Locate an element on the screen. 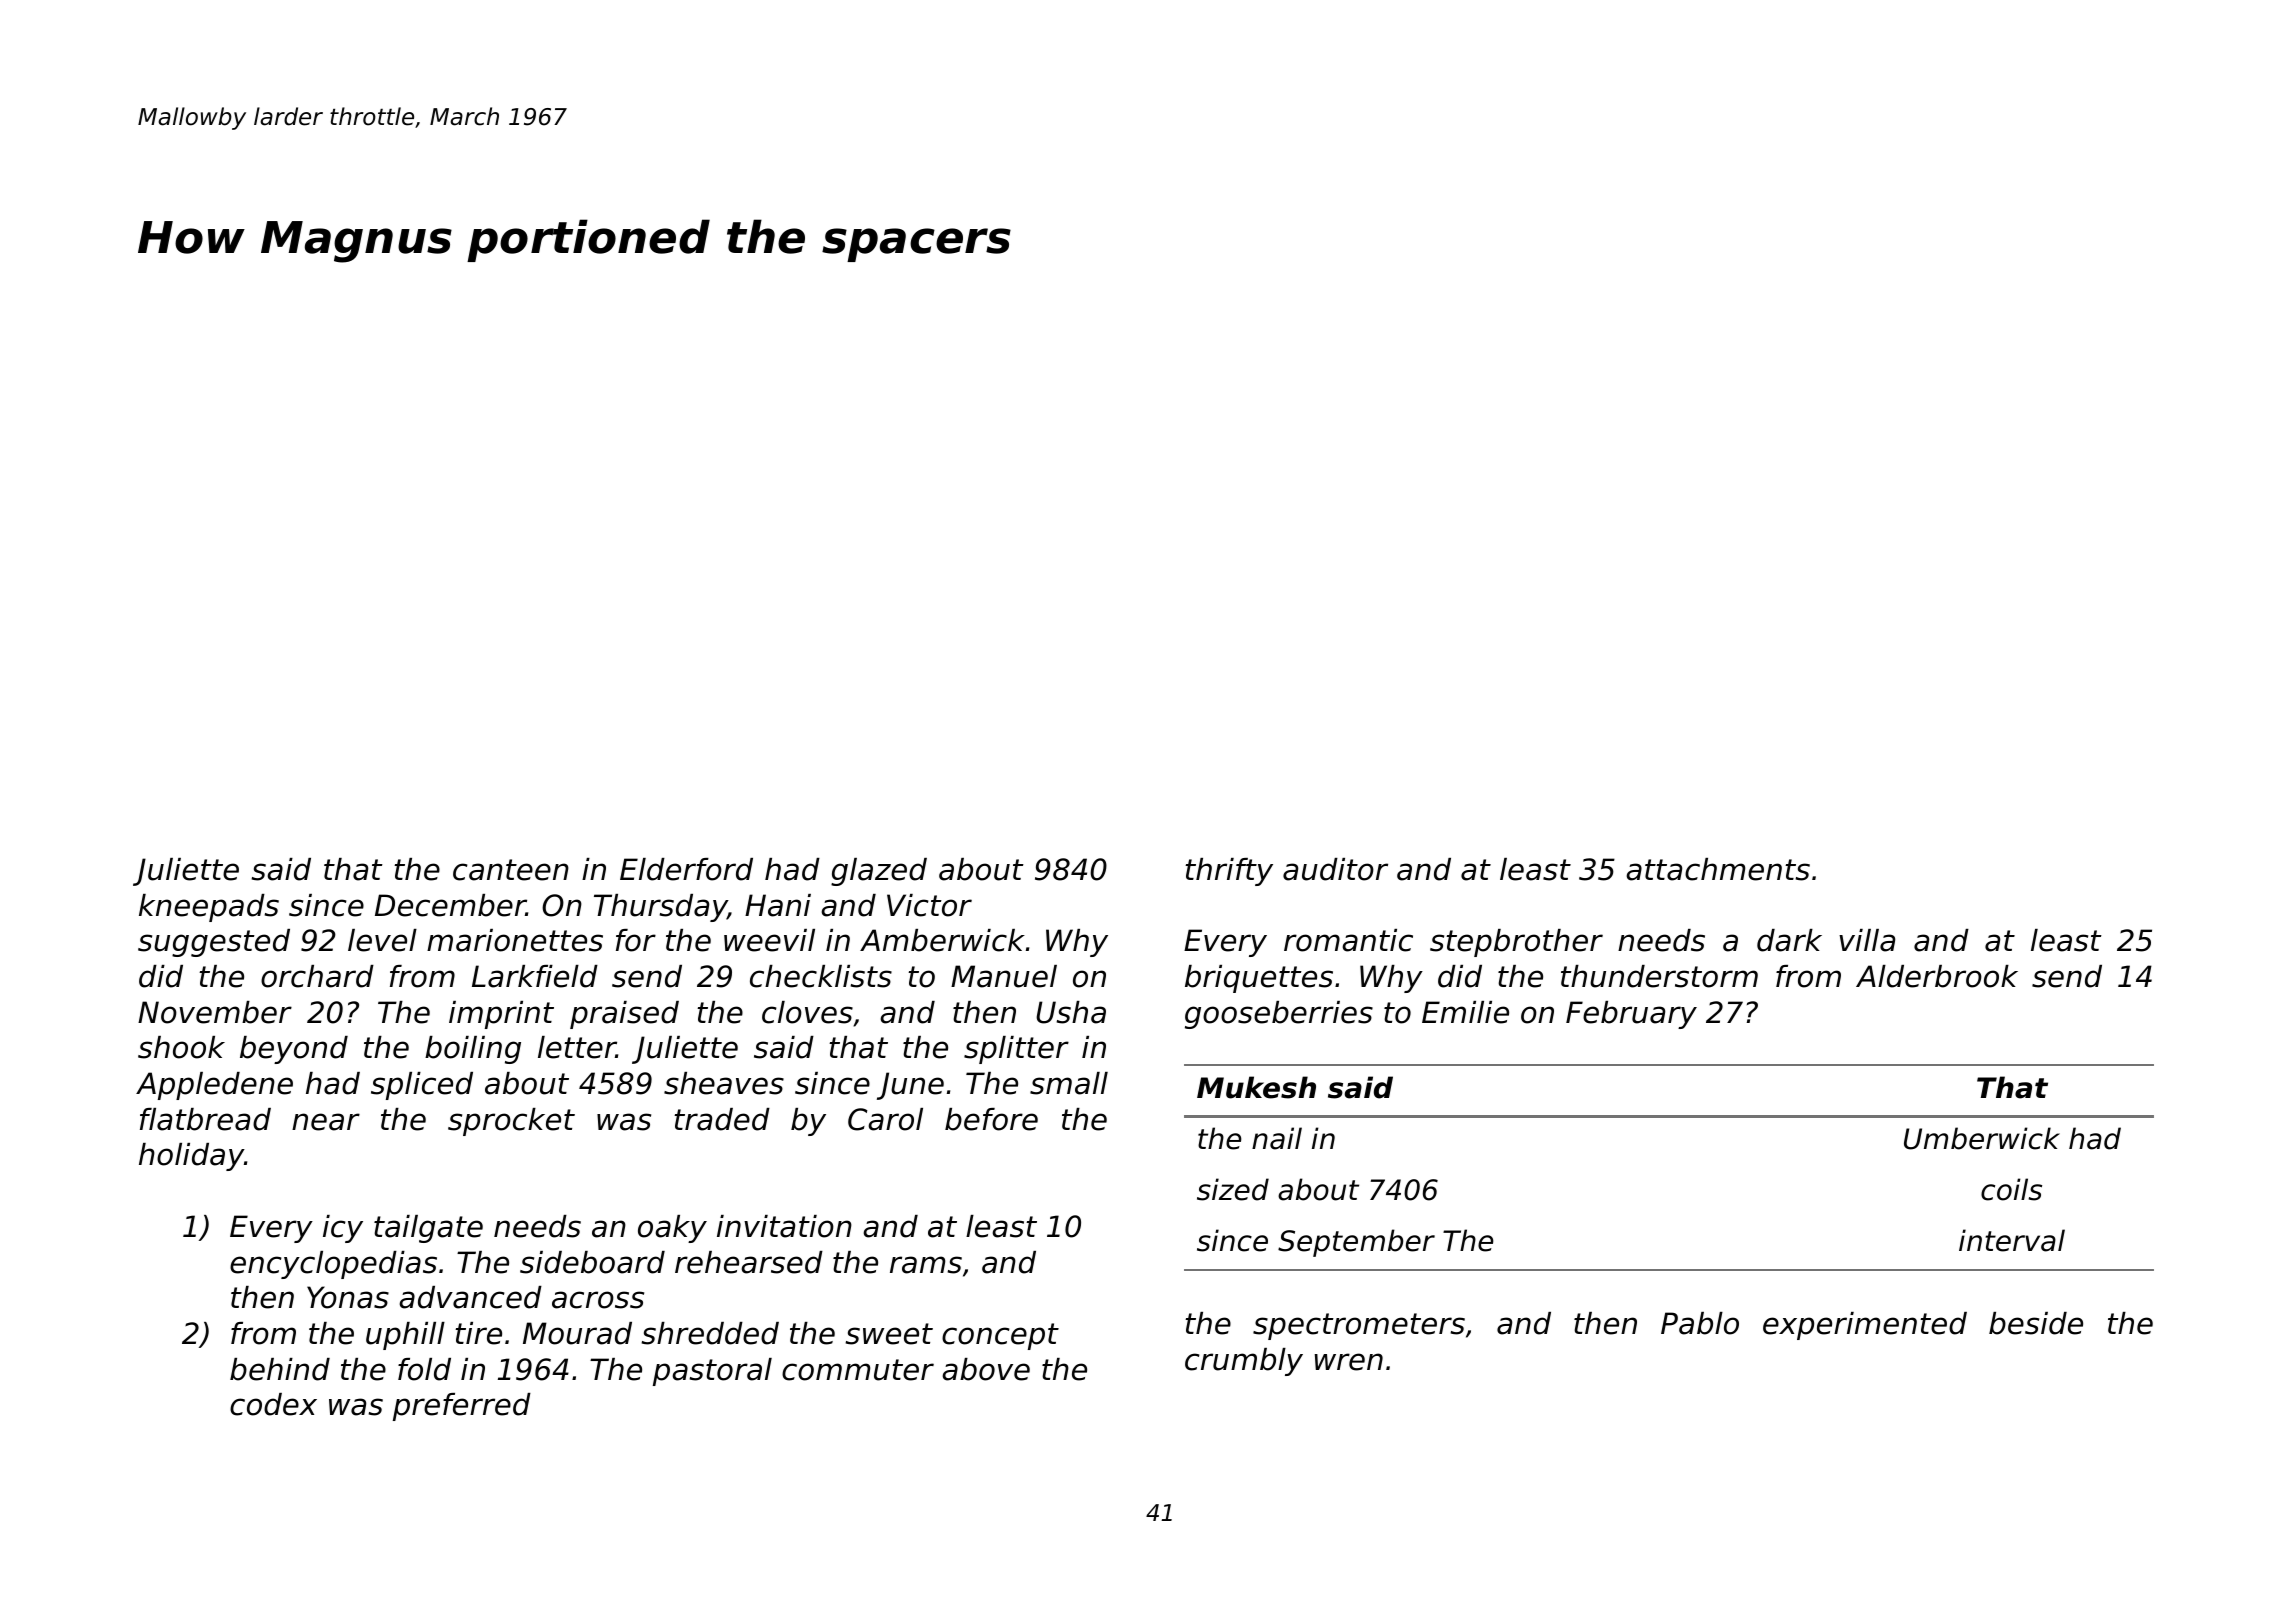  attachments is located at coordinates (1718, 869).
